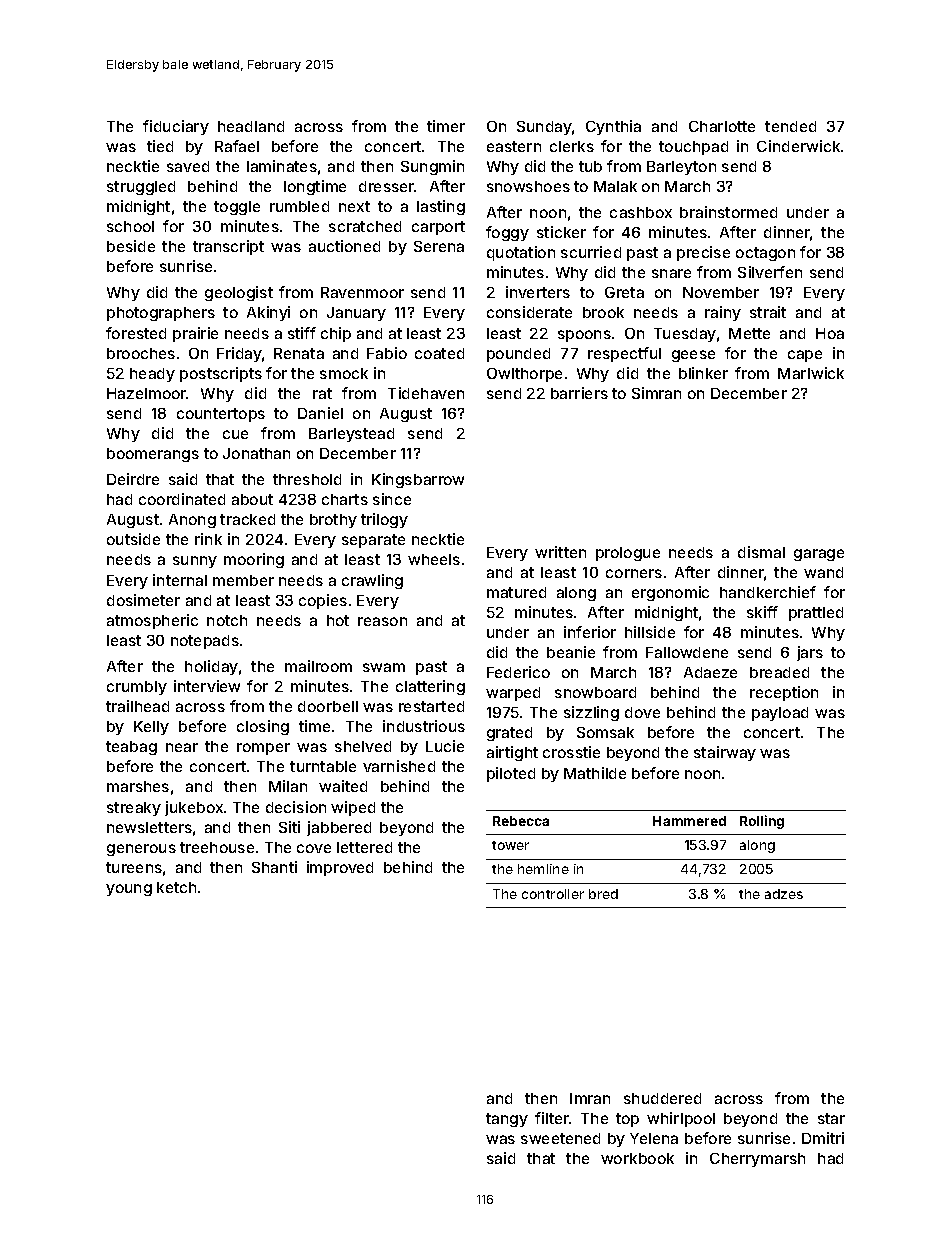  What do you see at coordinates (129, 890) in the screenshot?
I see `young` at bounding box center [129, 890].
